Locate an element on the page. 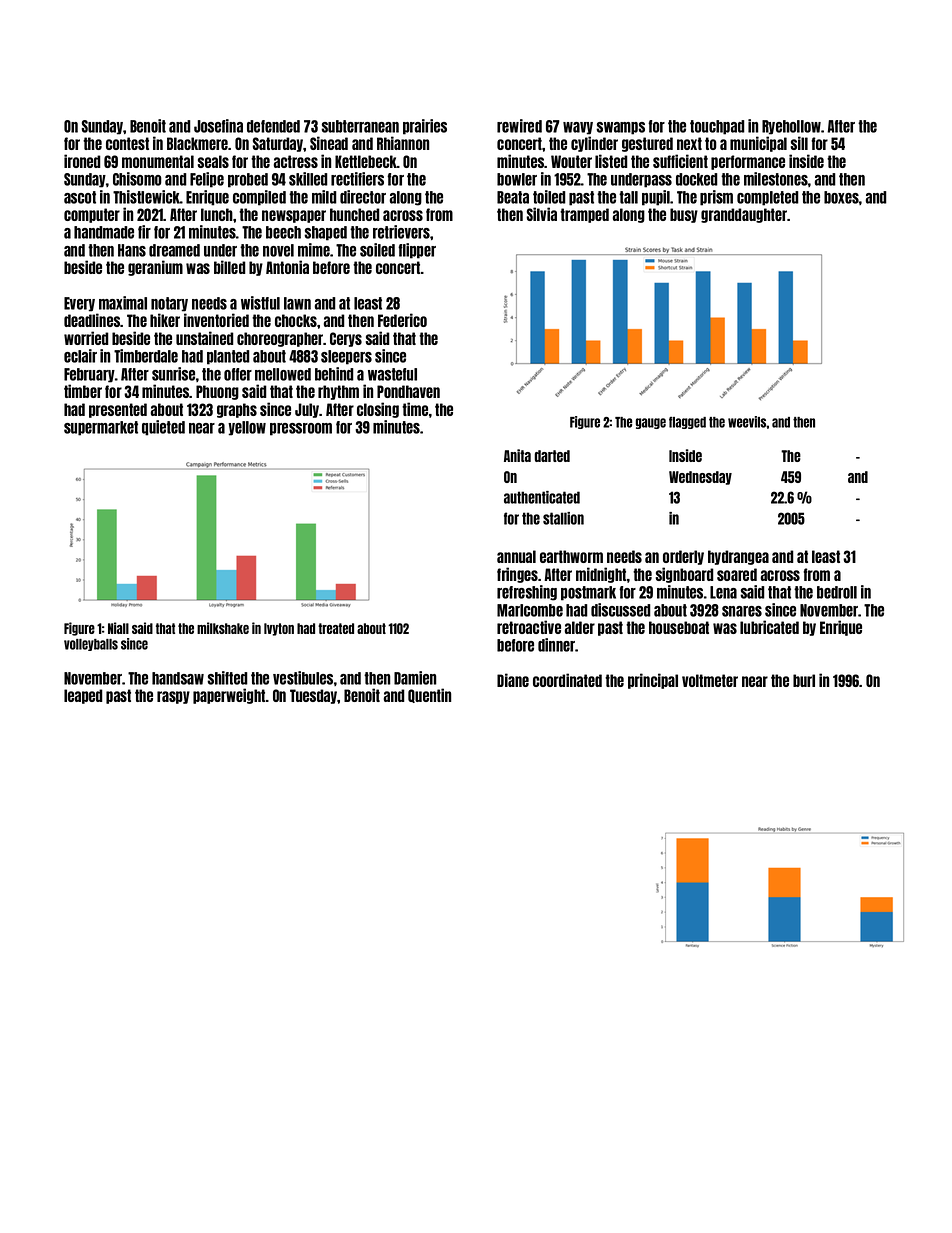  raspy is located at coordinates (173, 697).
